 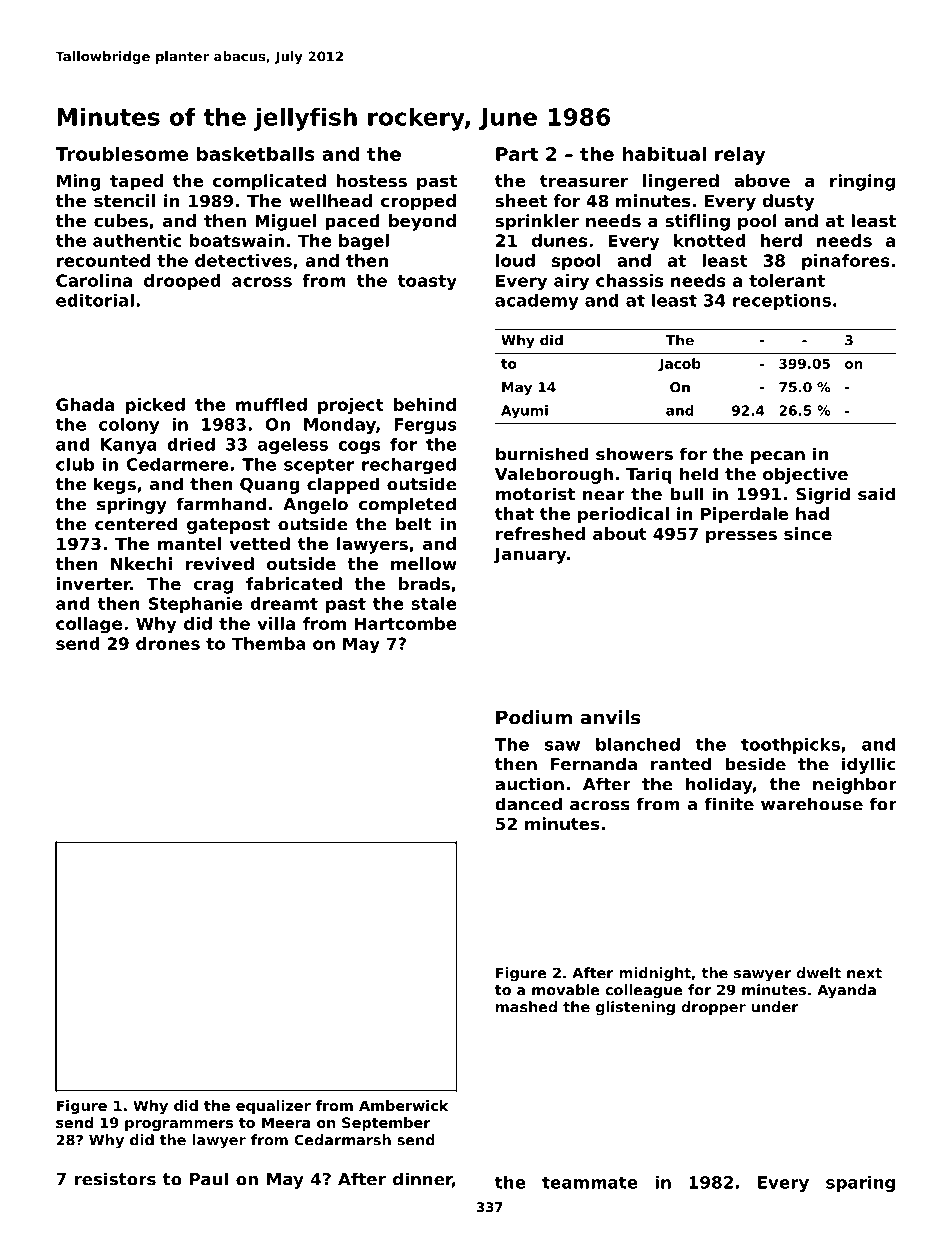 I want to click on basketballs, so click(x=256, y=153).
